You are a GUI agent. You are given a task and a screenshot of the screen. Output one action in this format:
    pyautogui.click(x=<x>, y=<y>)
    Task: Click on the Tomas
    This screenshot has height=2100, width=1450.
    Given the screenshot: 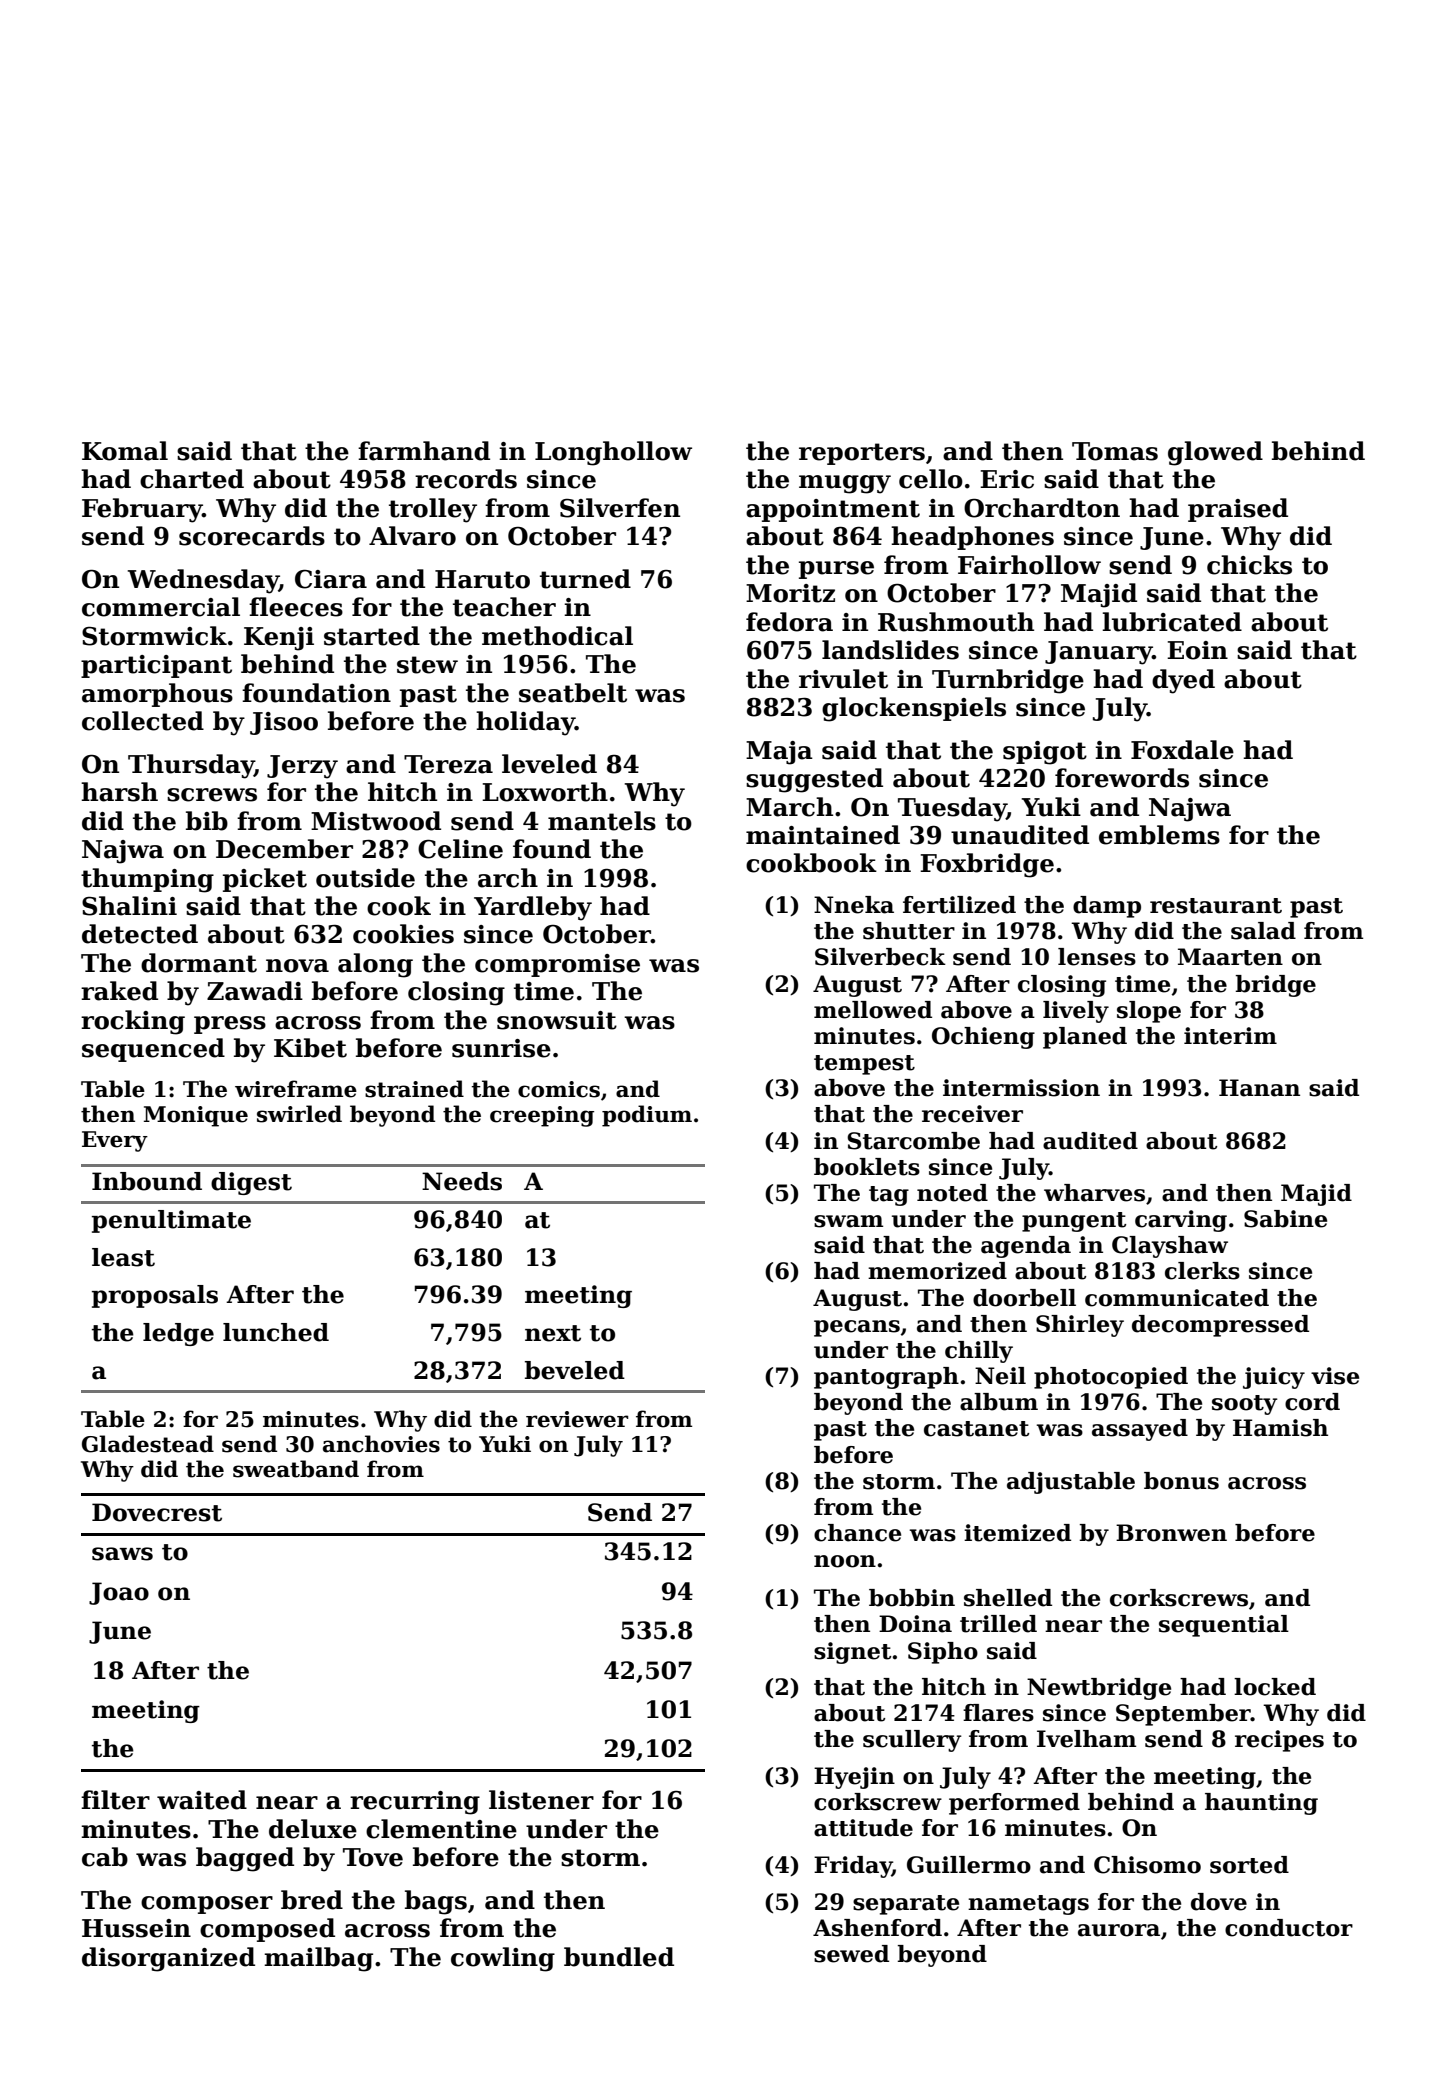 What is the action you would take?
    pyautogui.click(x=1115, y=451)
